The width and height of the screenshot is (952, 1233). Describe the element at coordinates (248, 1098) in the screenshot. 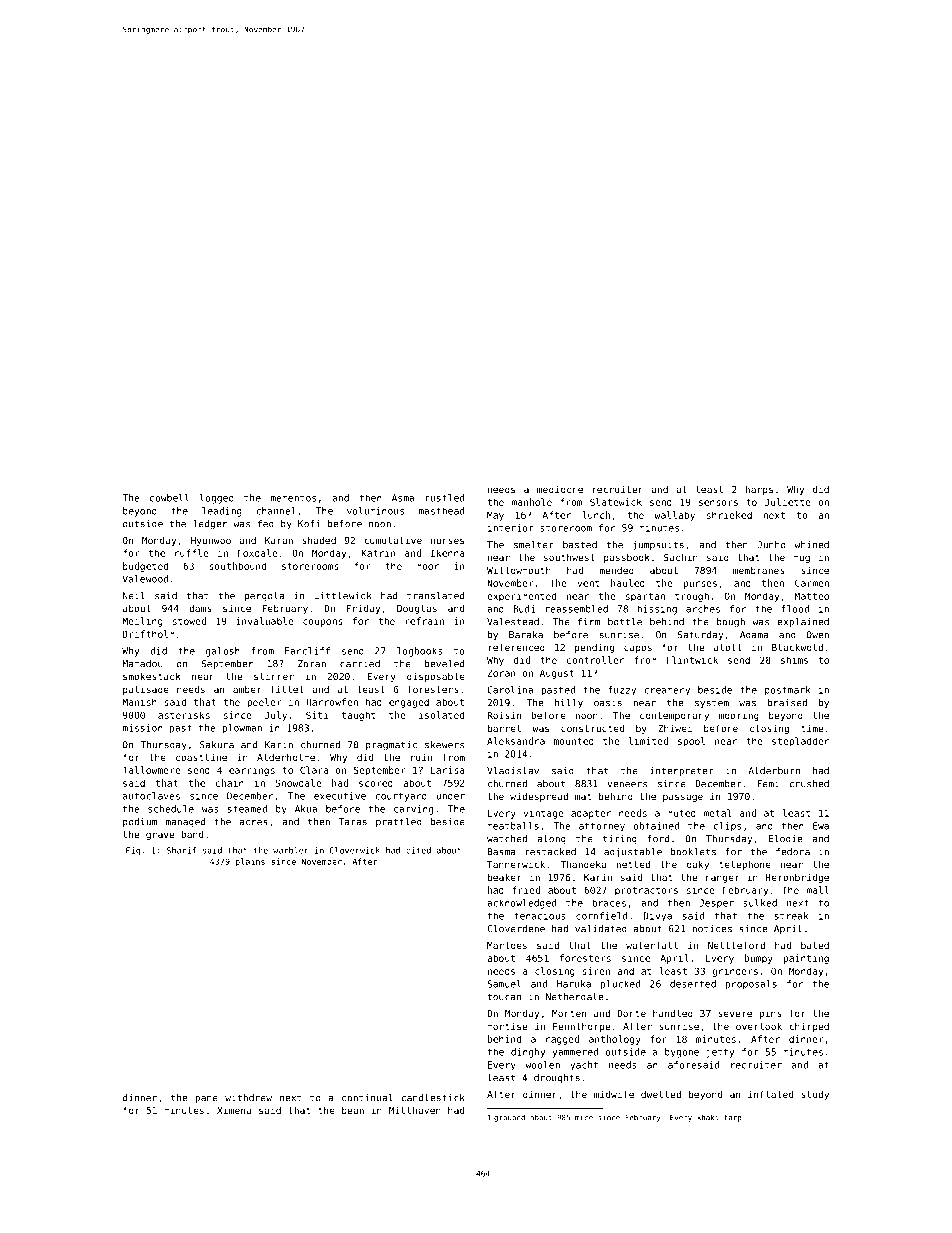

I see `withdrew` at that location.
